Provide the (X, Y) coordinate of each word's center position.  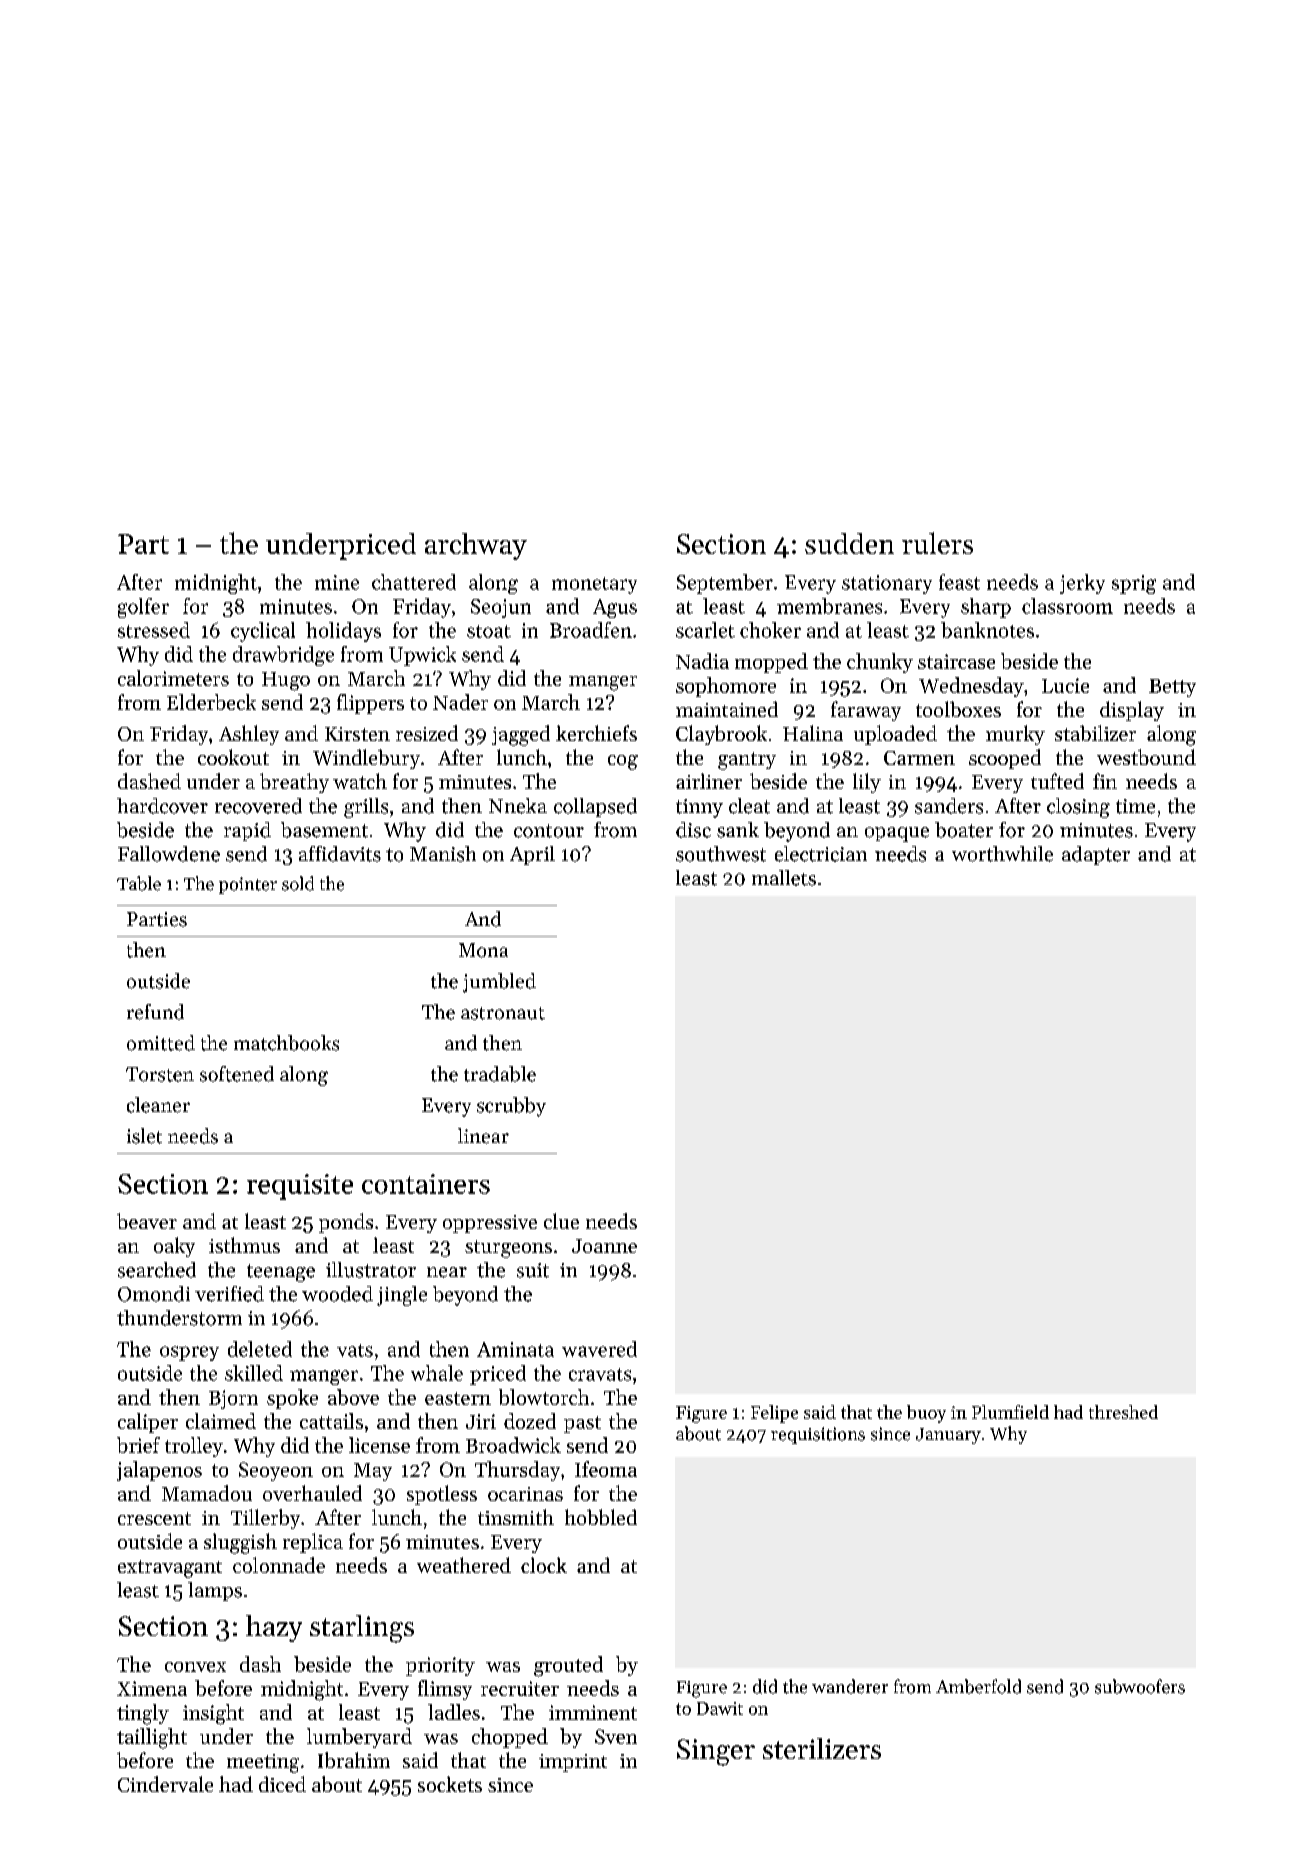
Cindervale (165, 1784)
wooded (337, 1294)
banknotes (987, 630)
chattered (414, 582)
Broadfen (591, 630)
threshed (1123, 1412)
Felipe (774, 1414)
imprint (573, 1763)
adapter (1096, 855)
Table (139, 883)
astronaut (503, 1013)
